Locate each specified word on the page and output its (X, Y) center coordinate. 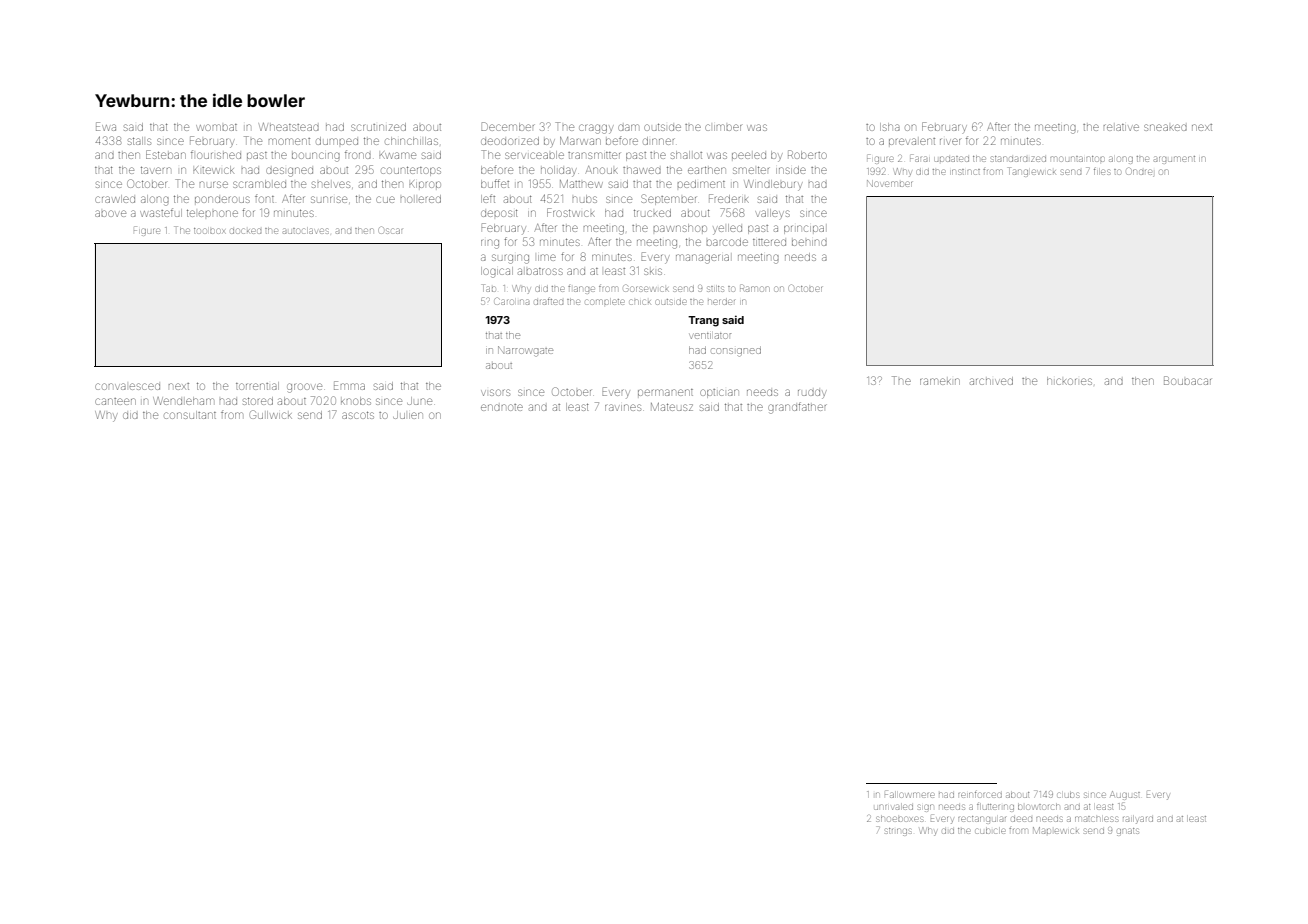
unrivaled (893, 807)
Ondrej (1140, 172)
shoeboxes (899, 819)
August (1125, 795)
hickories (1069, 381)
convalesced (127, 386)
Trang (703, 321)
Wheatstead (289, 127)
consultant (190, 415)
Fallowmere (909, 795)
